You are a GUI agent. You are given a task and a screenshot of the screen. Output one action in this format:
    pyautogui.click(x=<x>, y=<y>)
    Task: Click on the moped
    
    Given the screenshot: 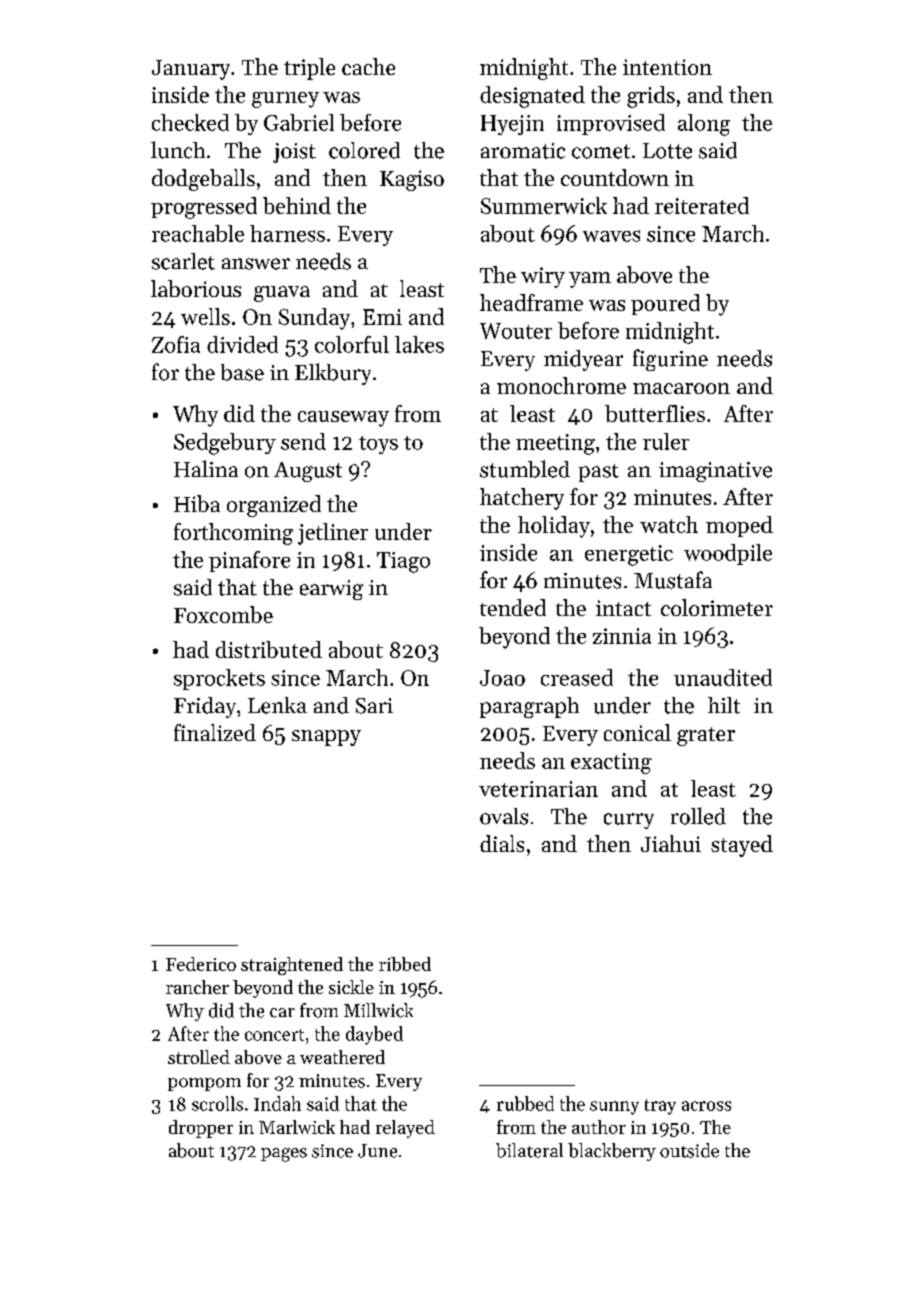 What is the action you would take?
    pyautogui.click(x=739, y=526)
